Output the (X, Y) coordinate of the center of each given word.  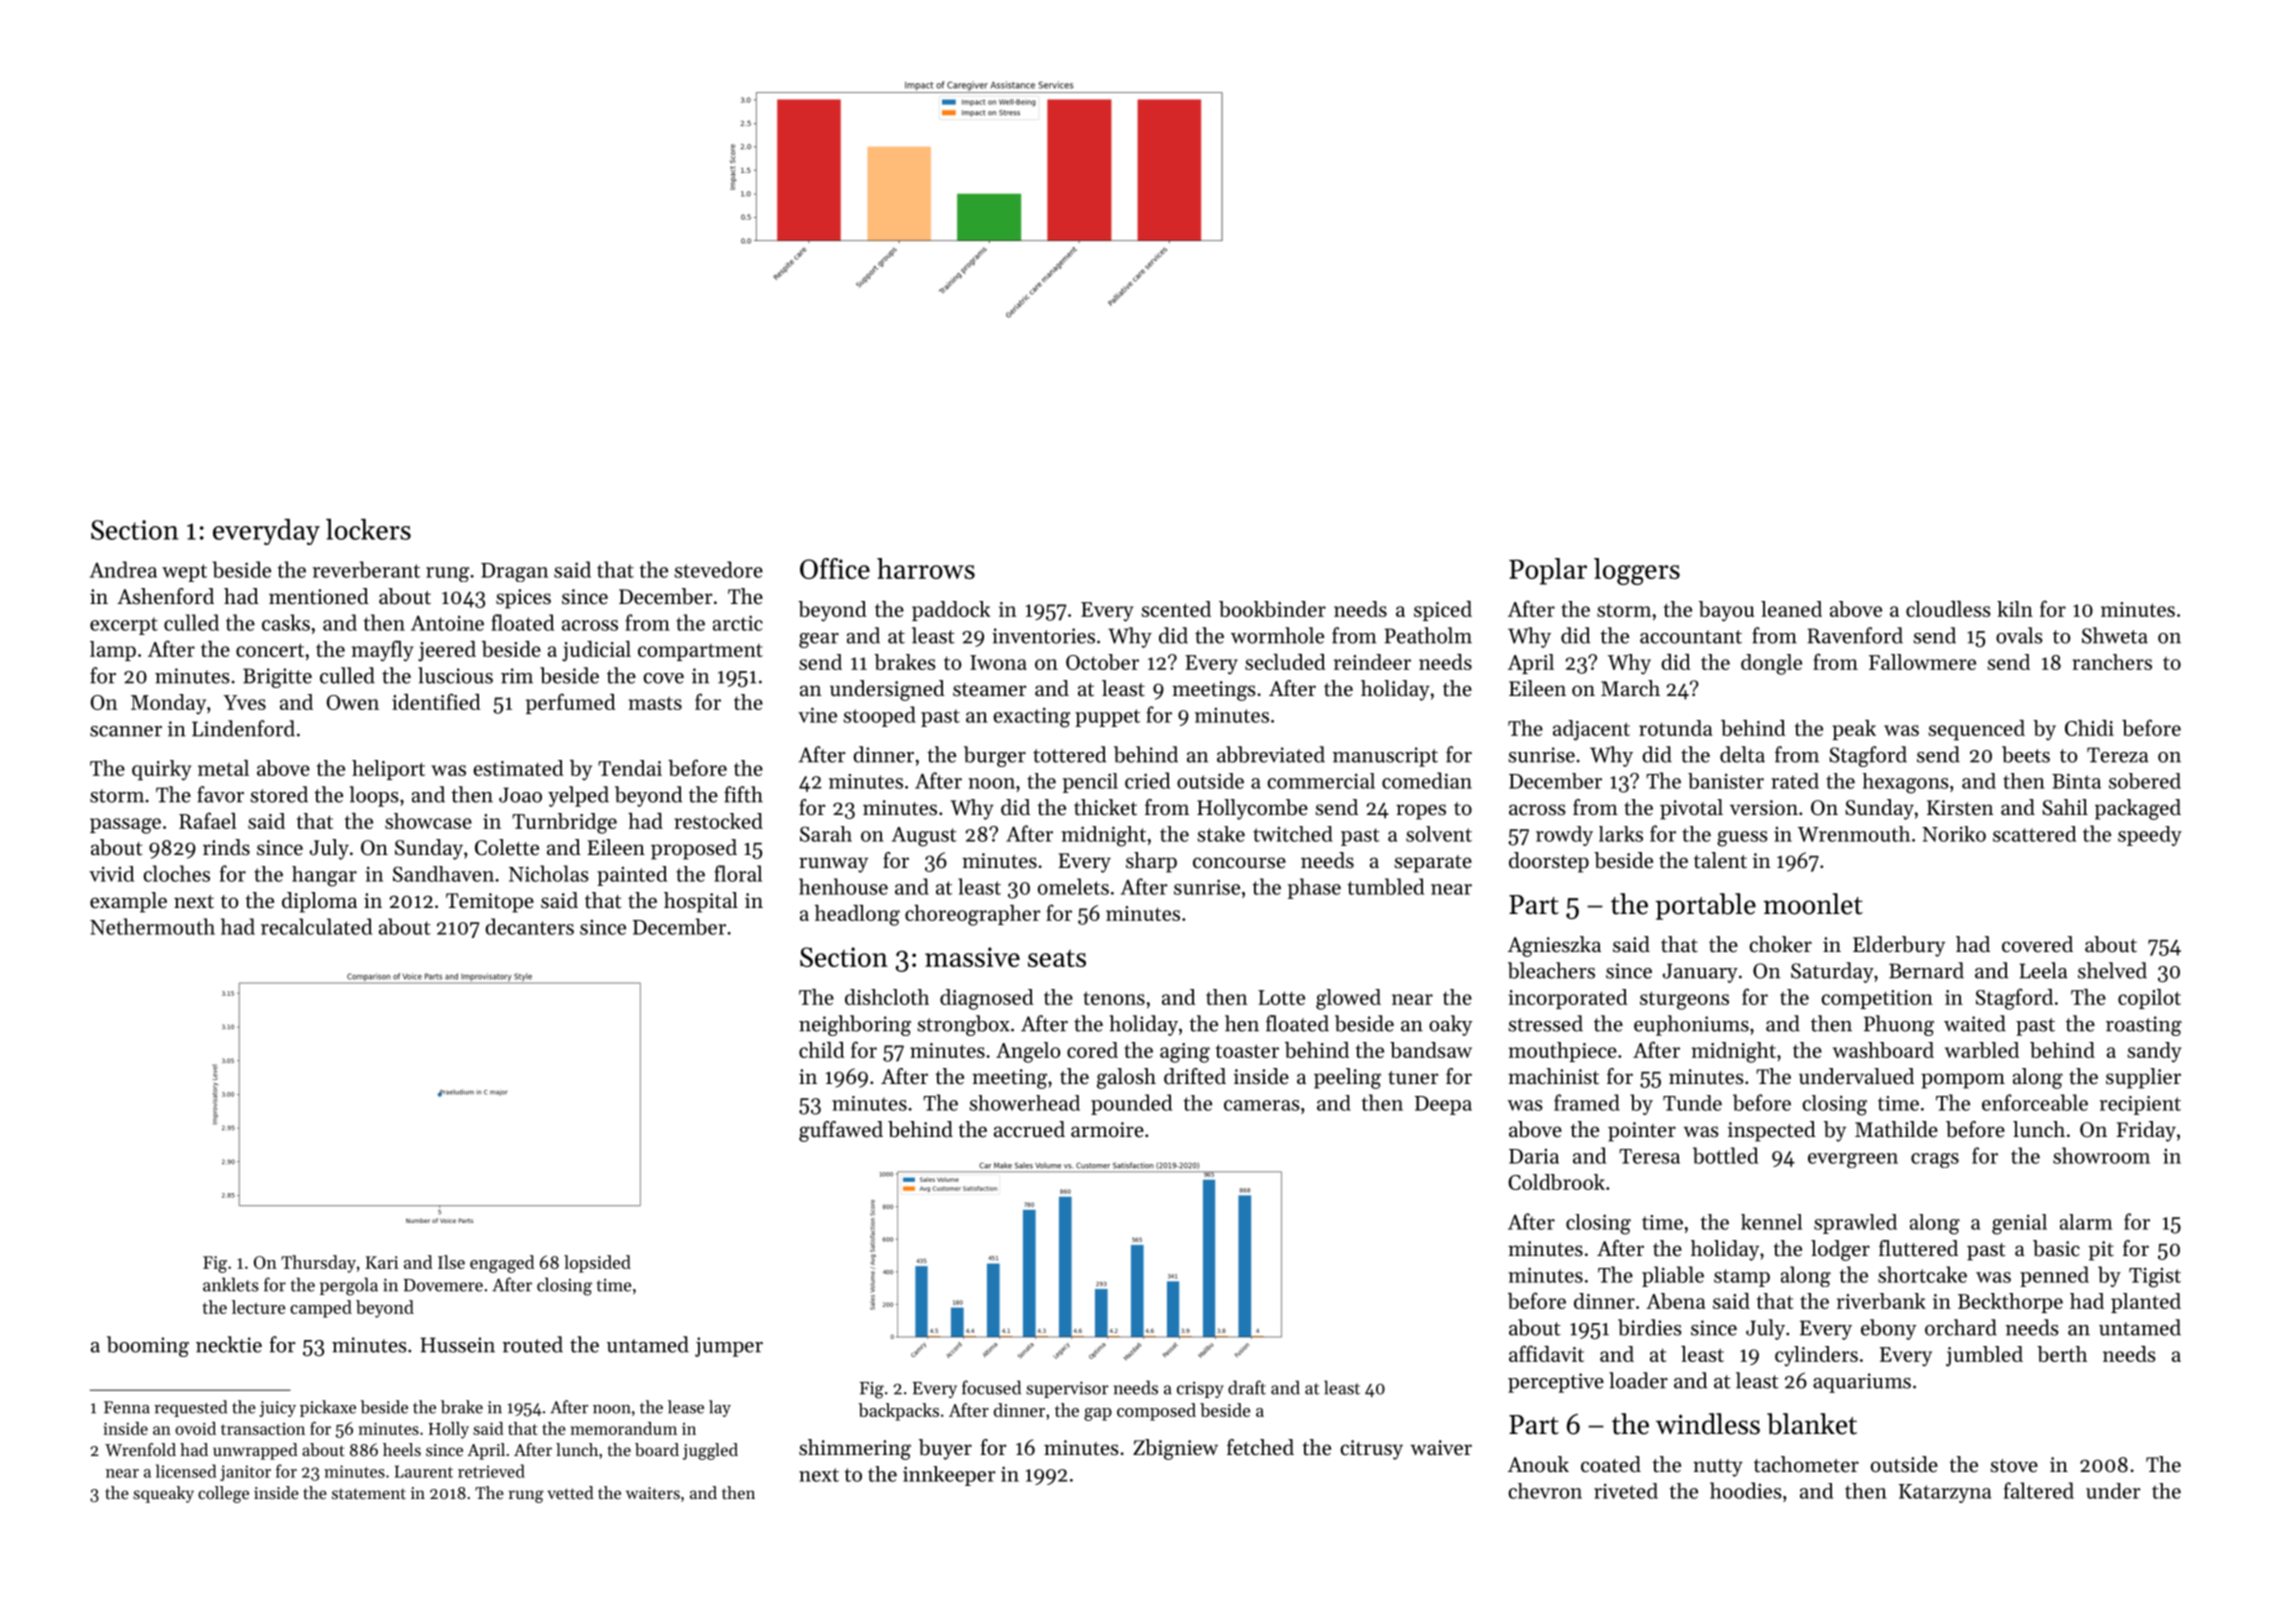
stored (279, 794)
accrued (1029, 1129)
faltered (2039, 1490)
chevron (1545, 1491)
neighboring (855, 1025)
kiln (2015, 609)
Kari (382, 1262)
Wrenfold (140, 1449)
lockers (368, 529)
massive (972, 957)
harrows (926, 568)
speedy (2150, 836)
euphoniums (1691, 1025)
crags (1935, 1160)
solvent (1439, 834)
